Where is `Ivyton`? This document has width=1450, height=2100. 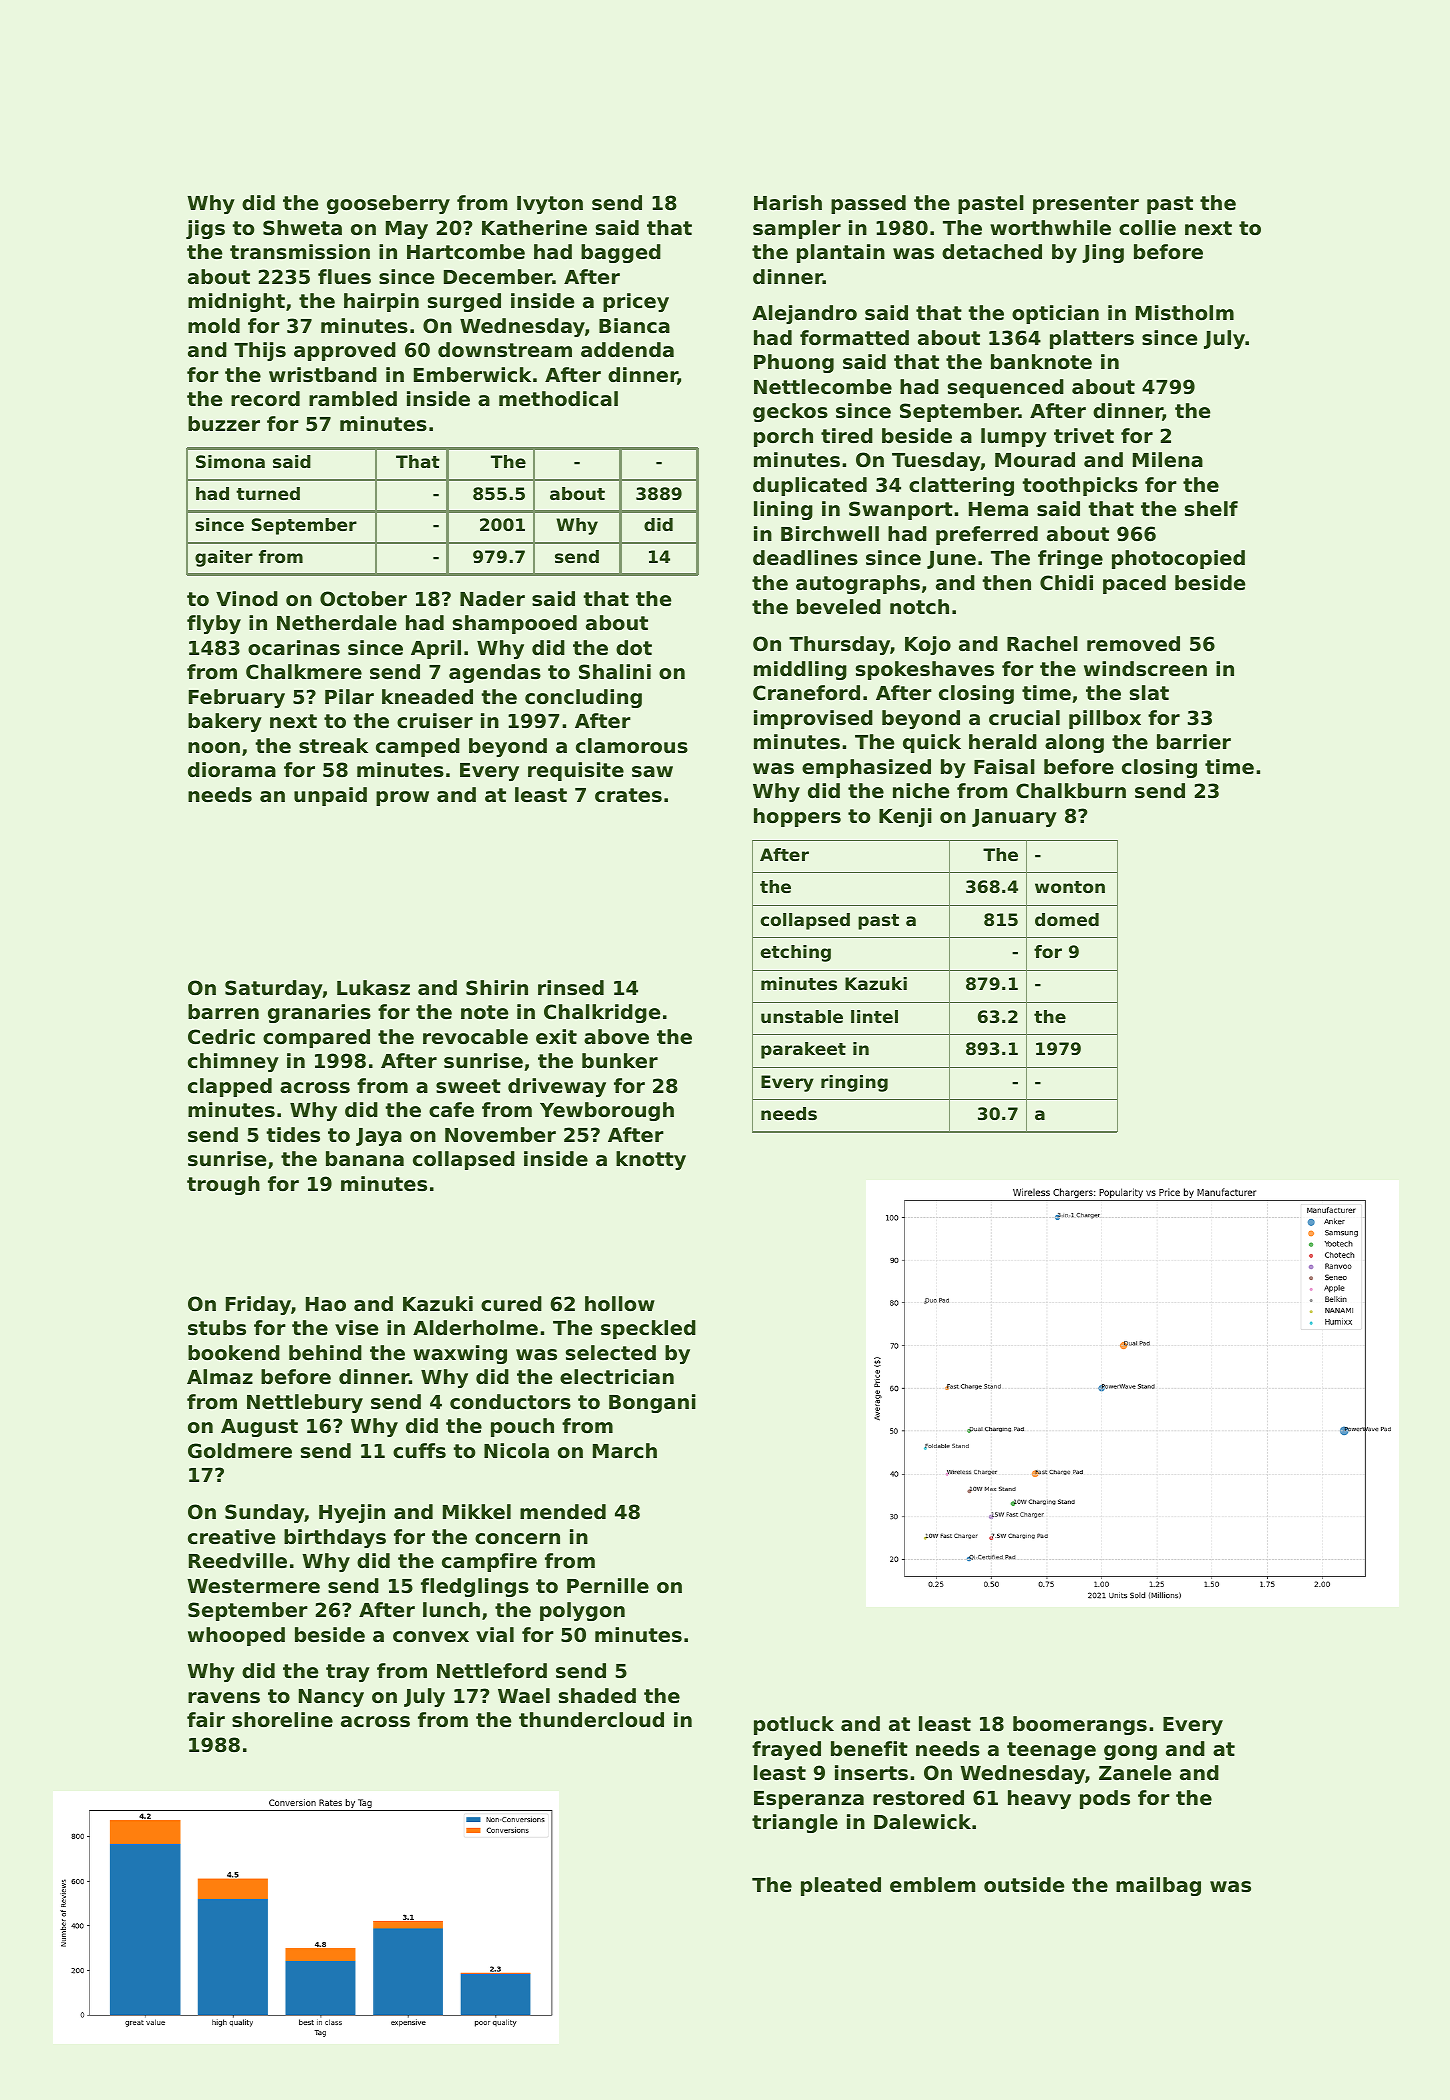 Ivyton is located at coordinates (550, 205).
